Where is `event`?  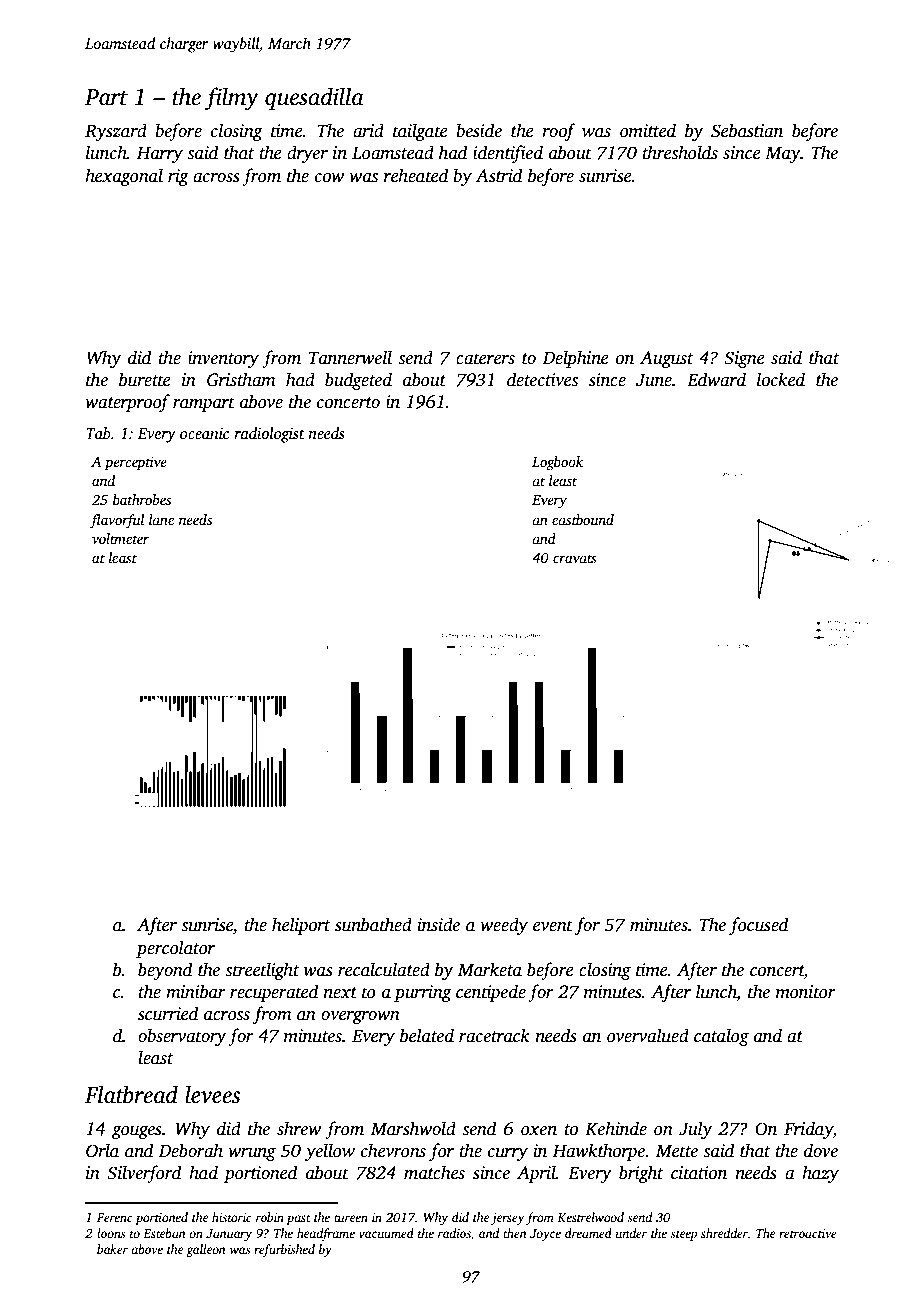
event is located at coordinates (553, 926).
